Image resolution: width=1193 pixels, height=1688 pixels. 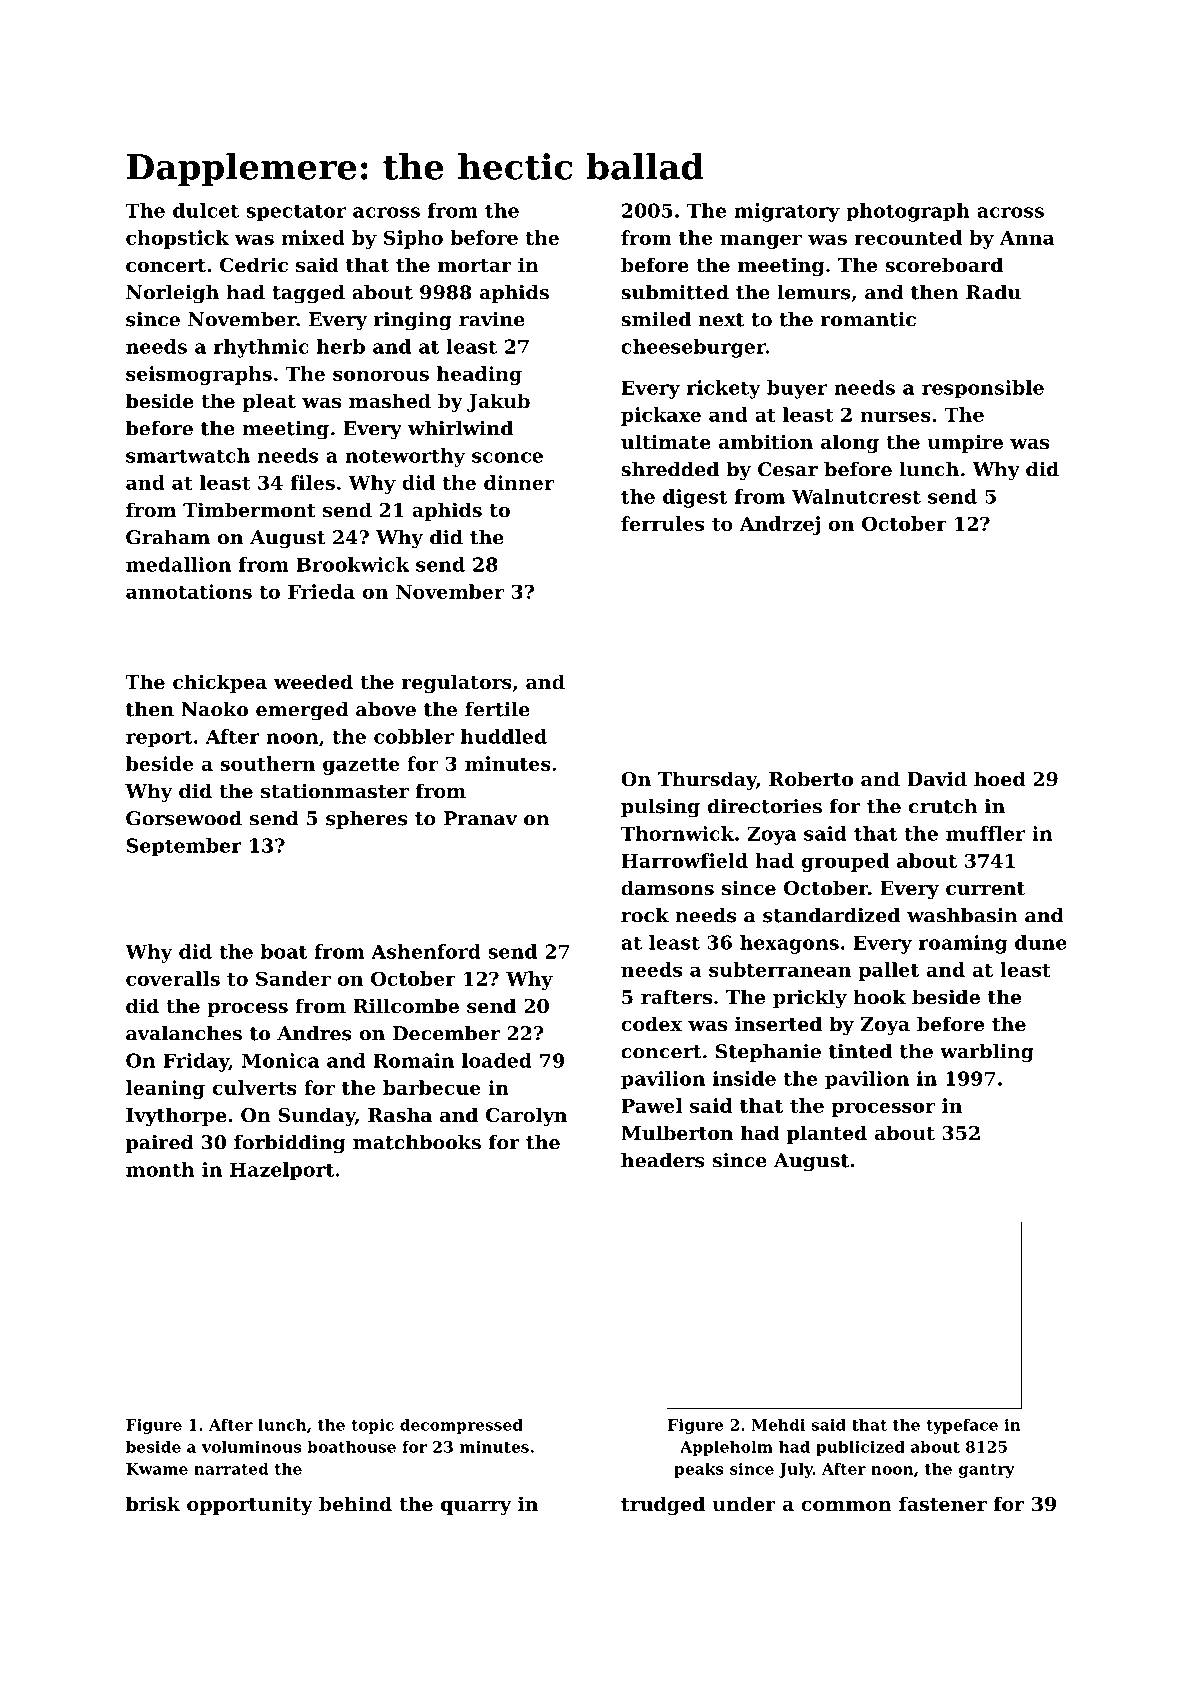 What do you see at coordinates (778, 1425) in the page?
I see `Mehdi` at bounding box center [778, 1425].
